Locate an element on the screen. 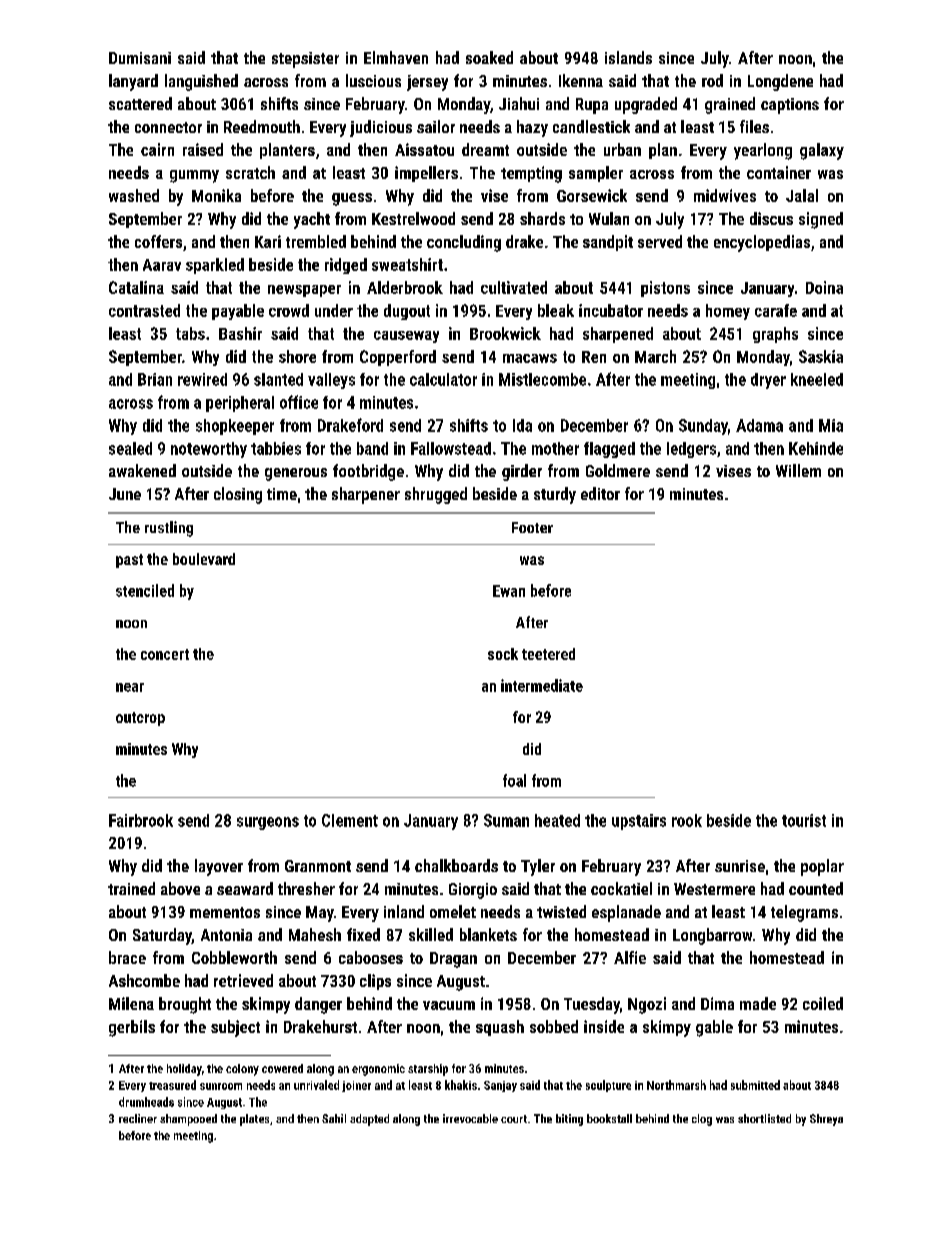 The image size is (952, 1233). layover is located at coordinates (219, 867).
